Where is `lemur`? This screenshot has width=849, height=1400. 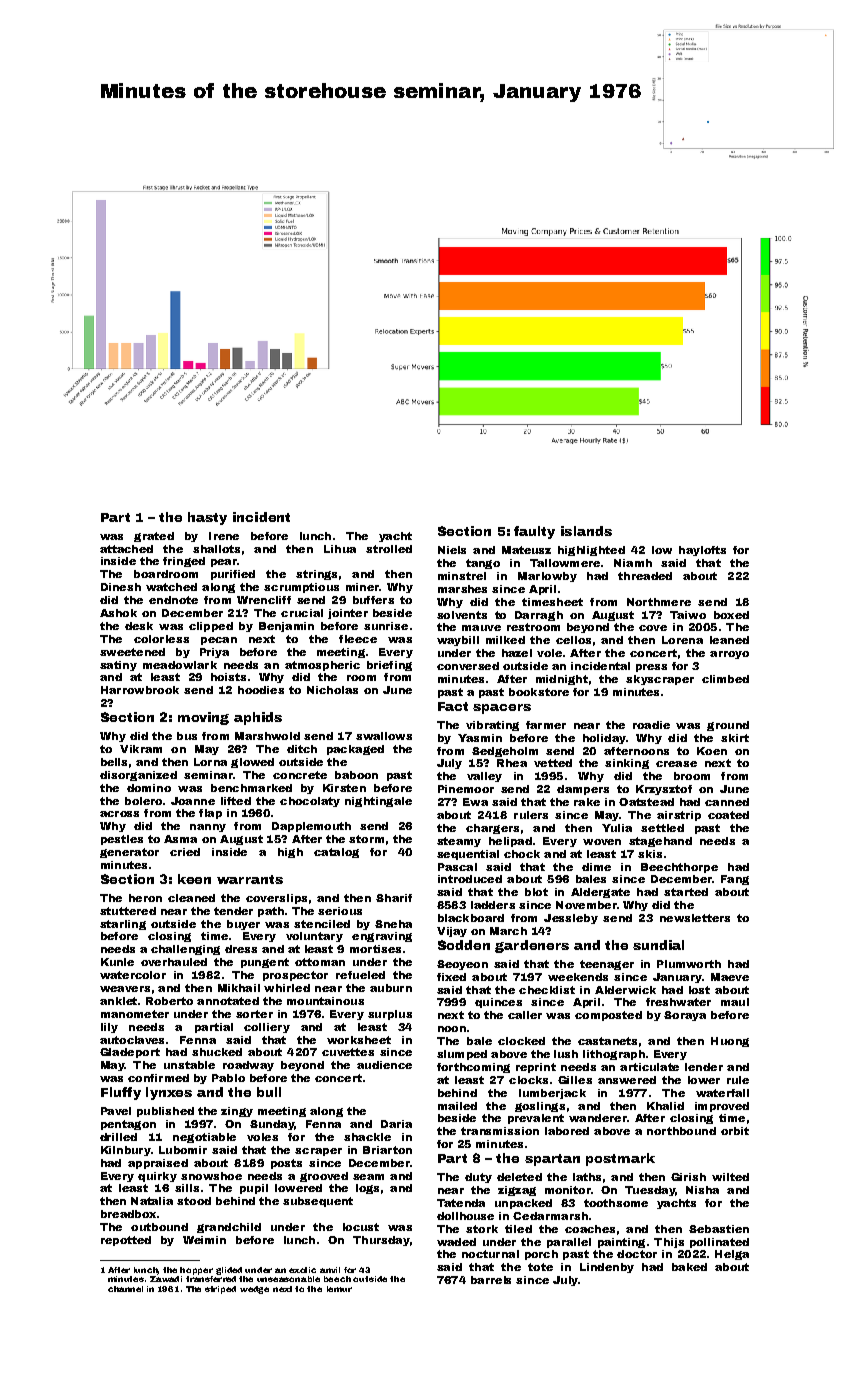 lemur is located at coordinates (339, 1289).
